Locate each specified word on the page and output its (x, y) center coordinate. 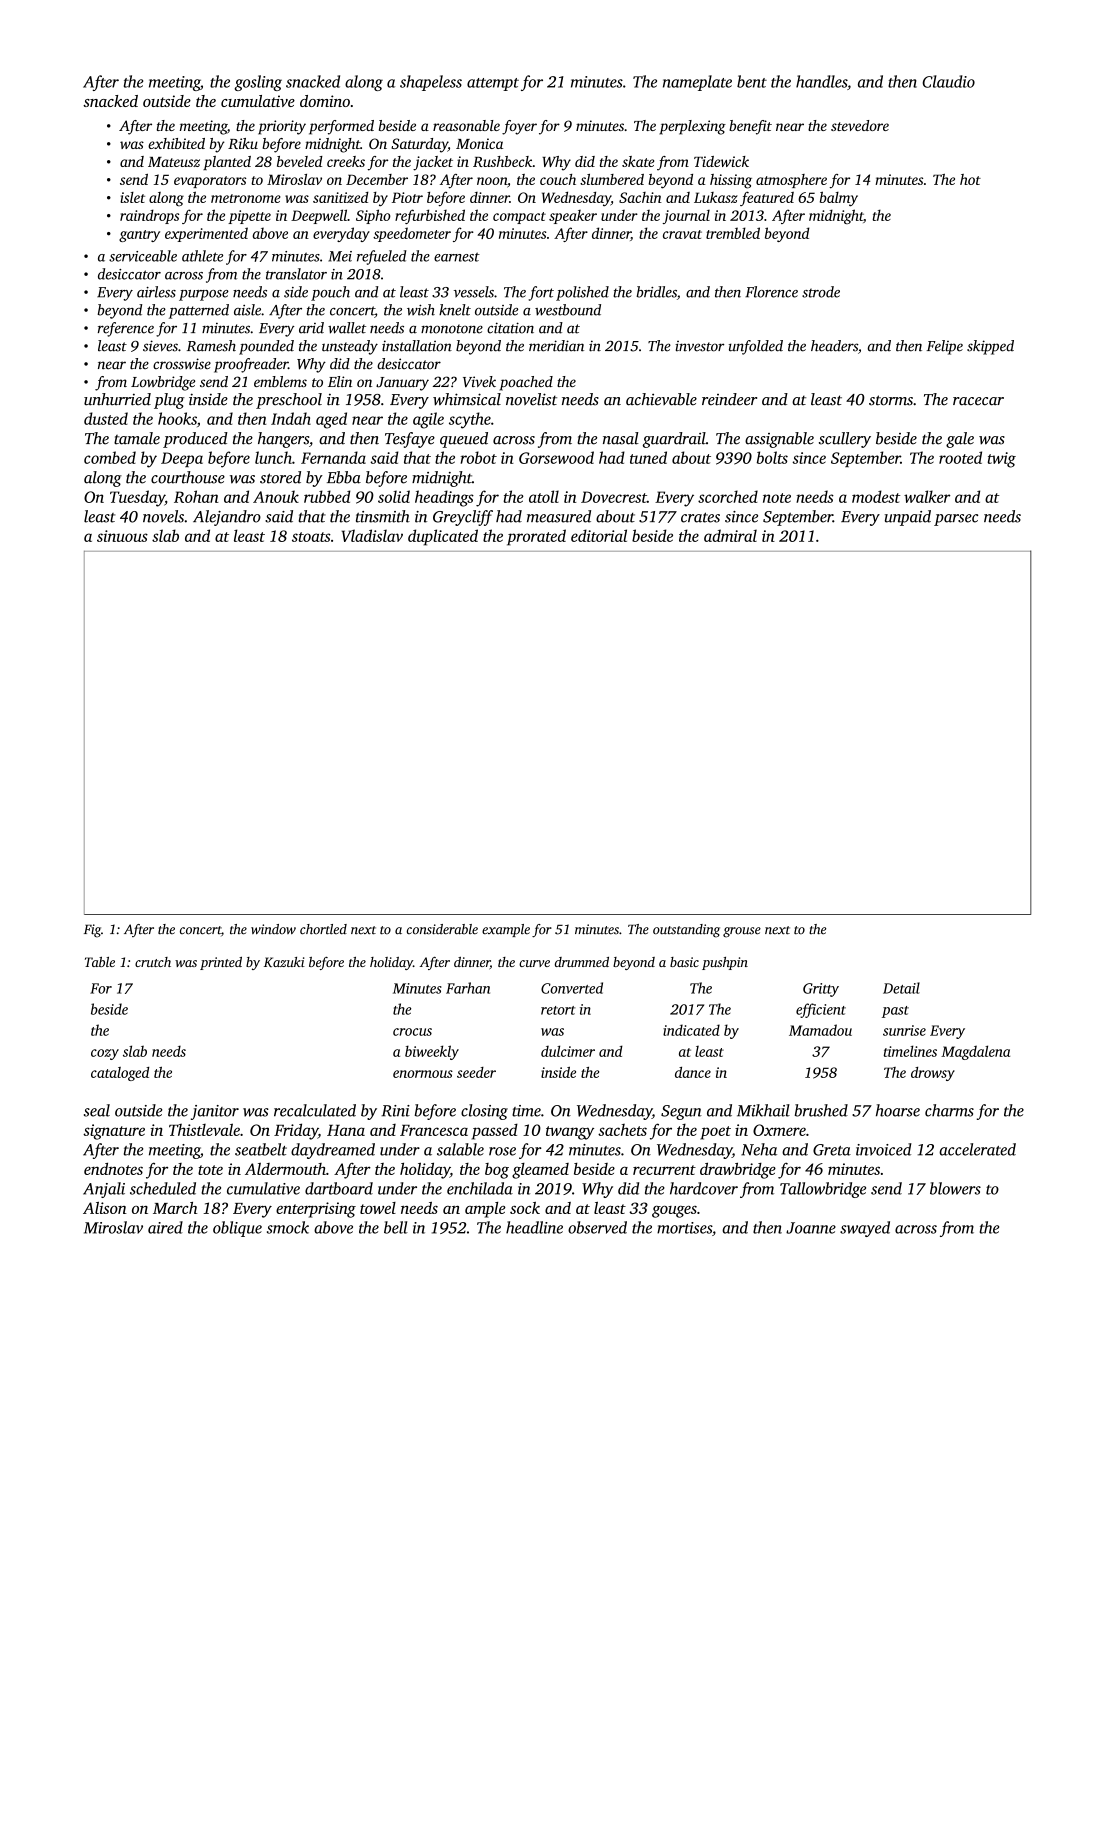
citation (510, 328)
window (273, 929)
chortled (323, 929)
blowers (955, 1188)
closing (484, 1112)
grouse (742, 932)
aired (165, 1227)
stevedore (860, 125)
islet (132, 197)
